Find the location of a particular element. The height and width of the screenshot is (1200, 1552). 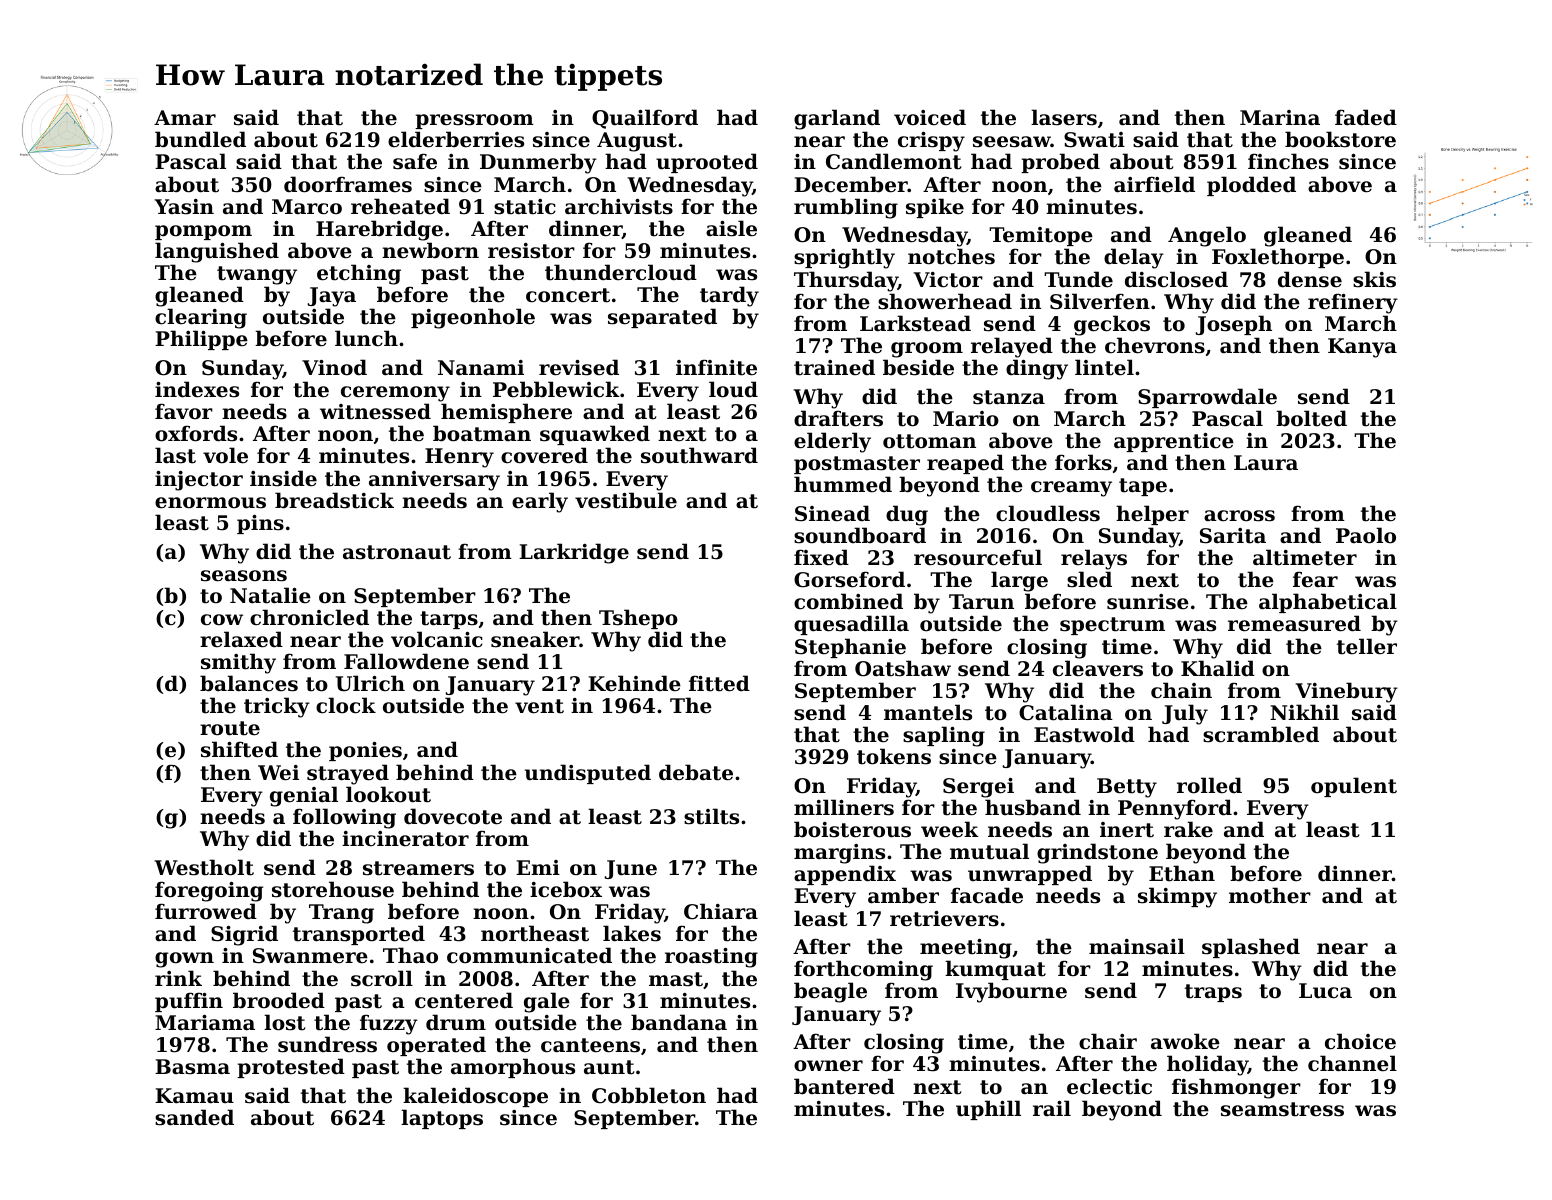

lasers is located at coordinates (1064, 117).
